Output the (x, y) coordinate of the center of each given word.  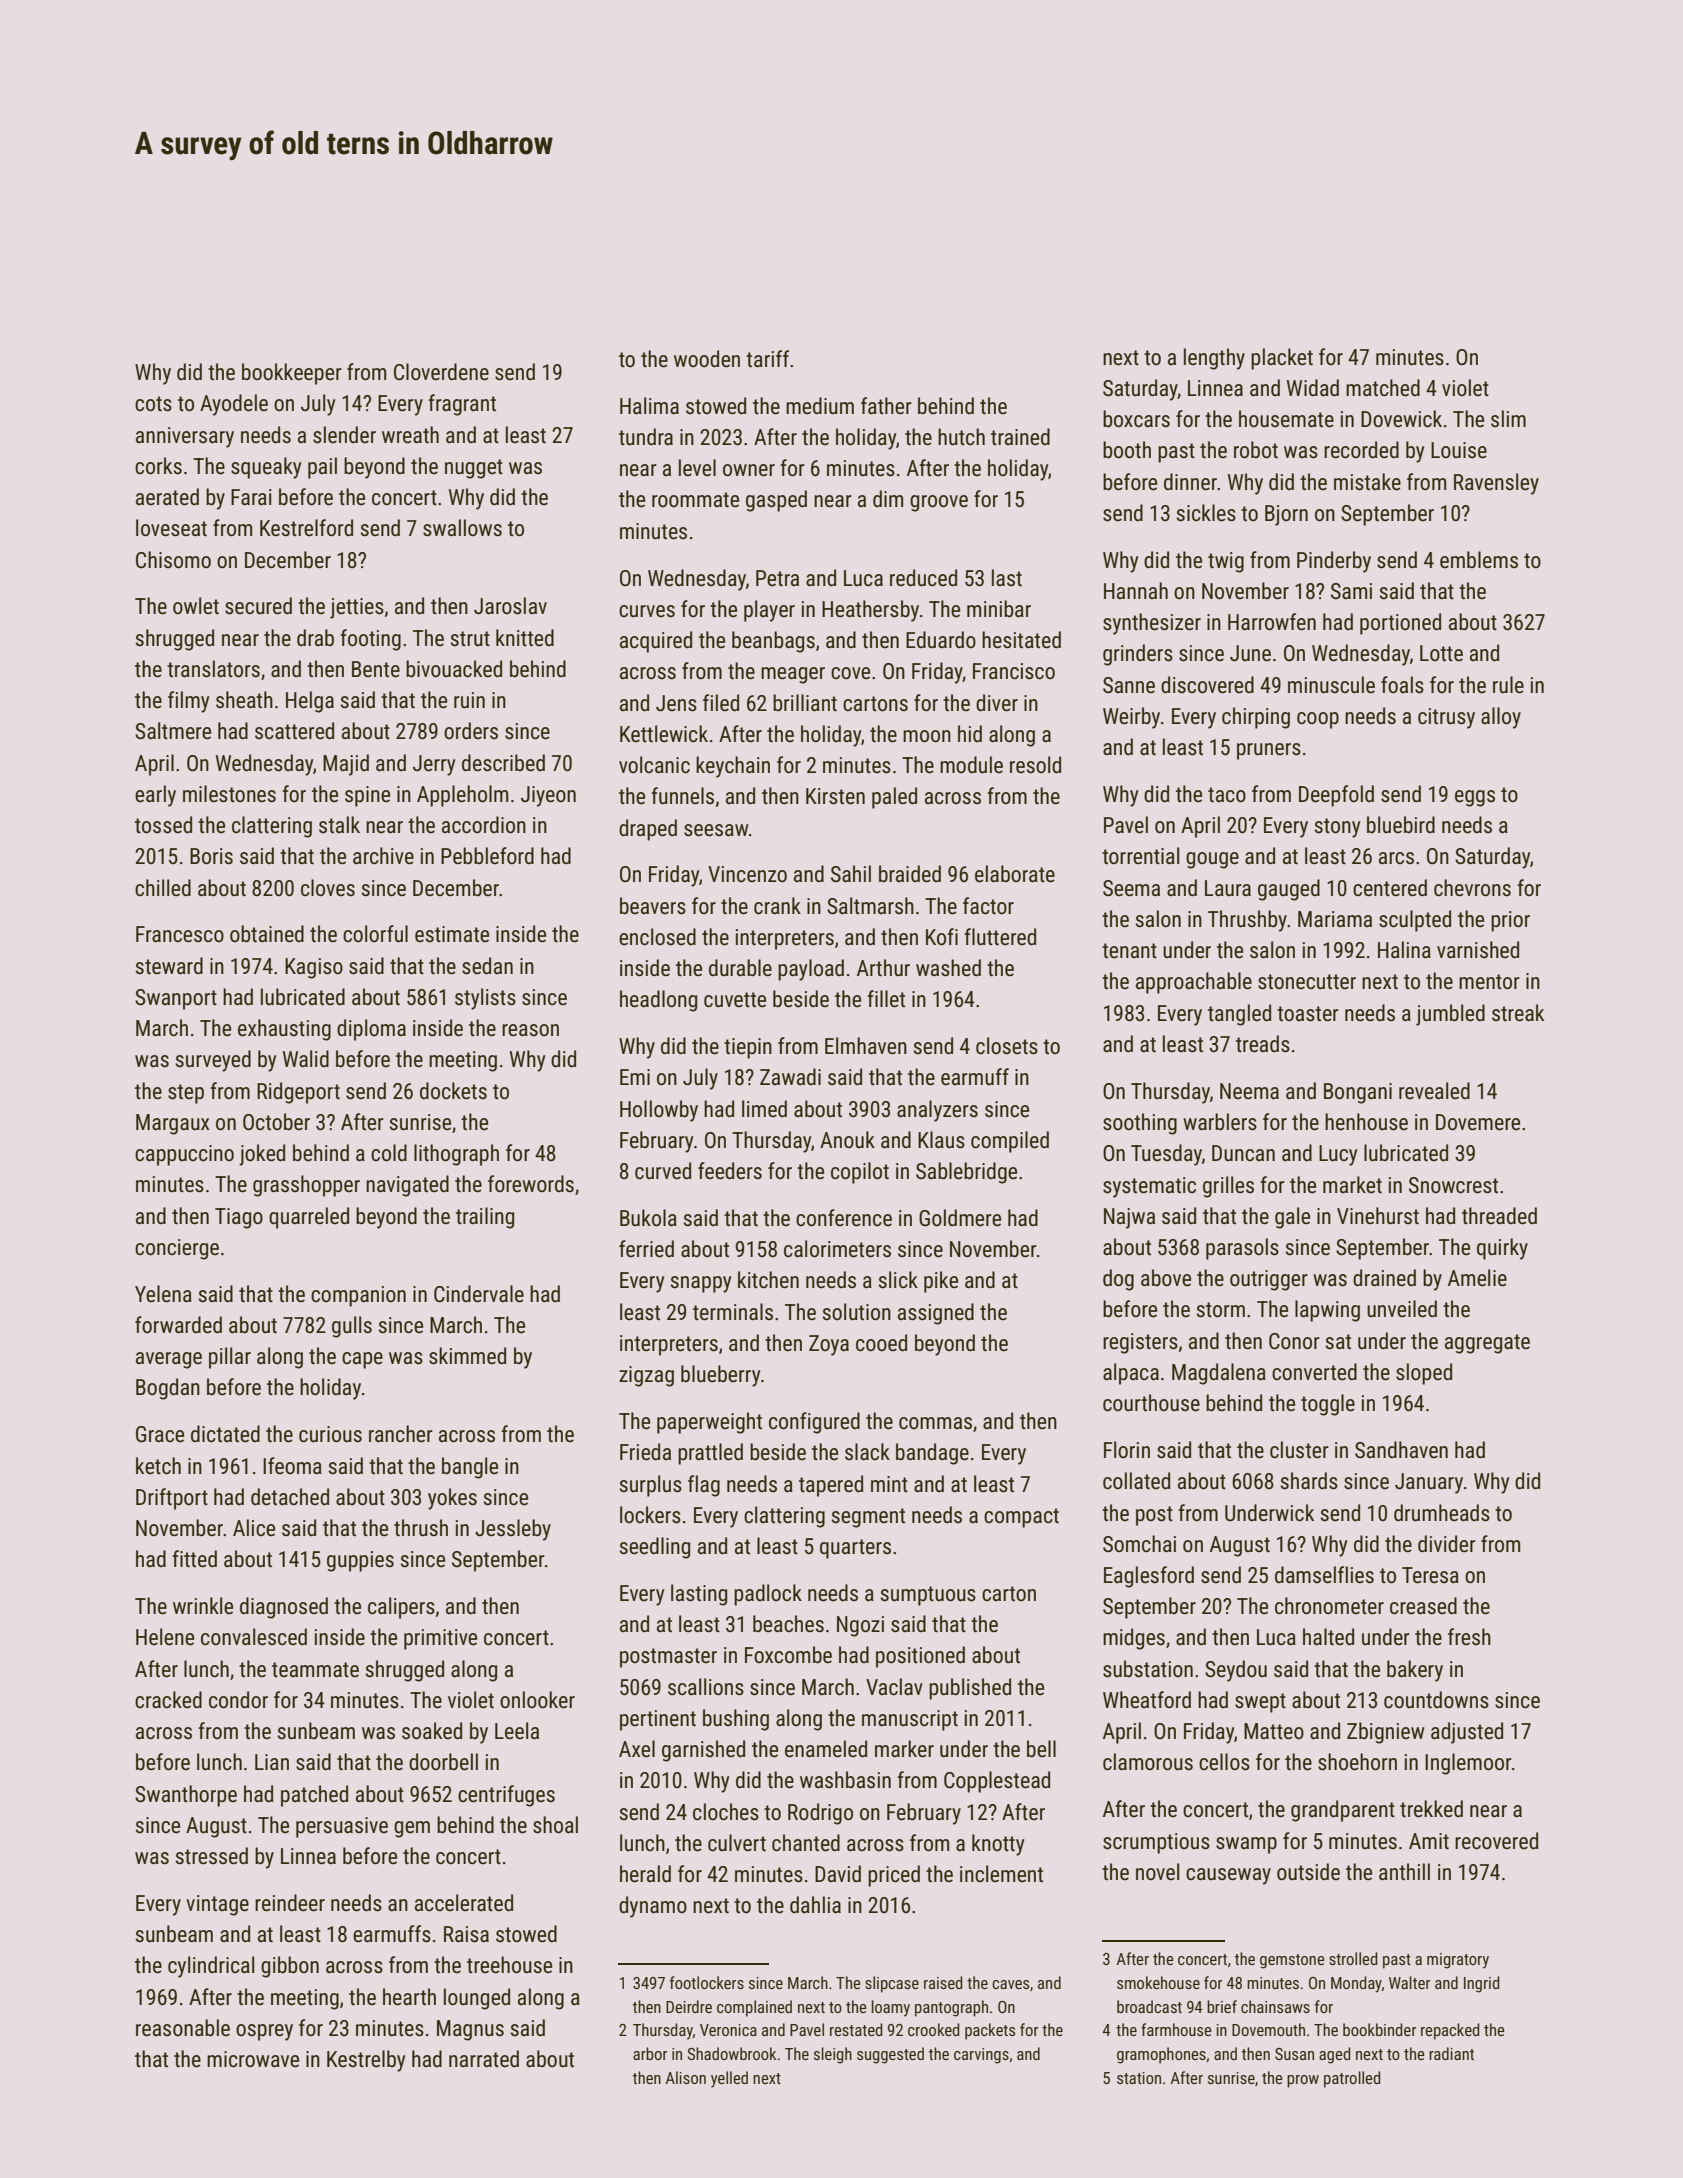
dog (1118, 1280)
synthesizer (1152, 624)
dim (888, 499)
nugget (474, 469)
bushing (736, 1720)
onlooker (537, 1700)
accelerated (464, 1903)
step (186, 1094)
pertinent (658, 1720)
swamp (1246, 1845)
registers (1140, 1343)
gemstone (1292, 1961)
